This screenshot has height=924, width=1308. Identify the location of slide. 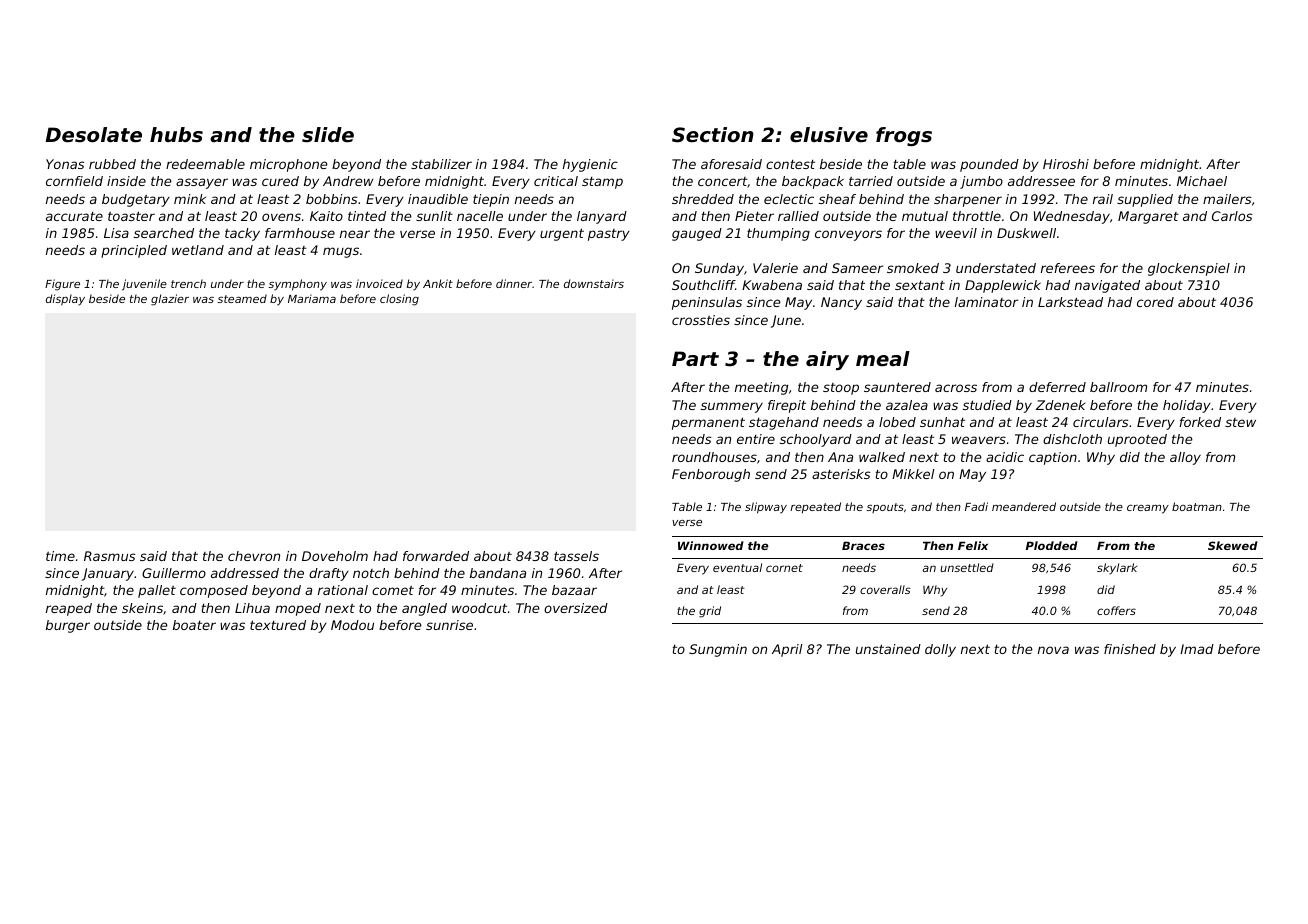
(328, 135).
